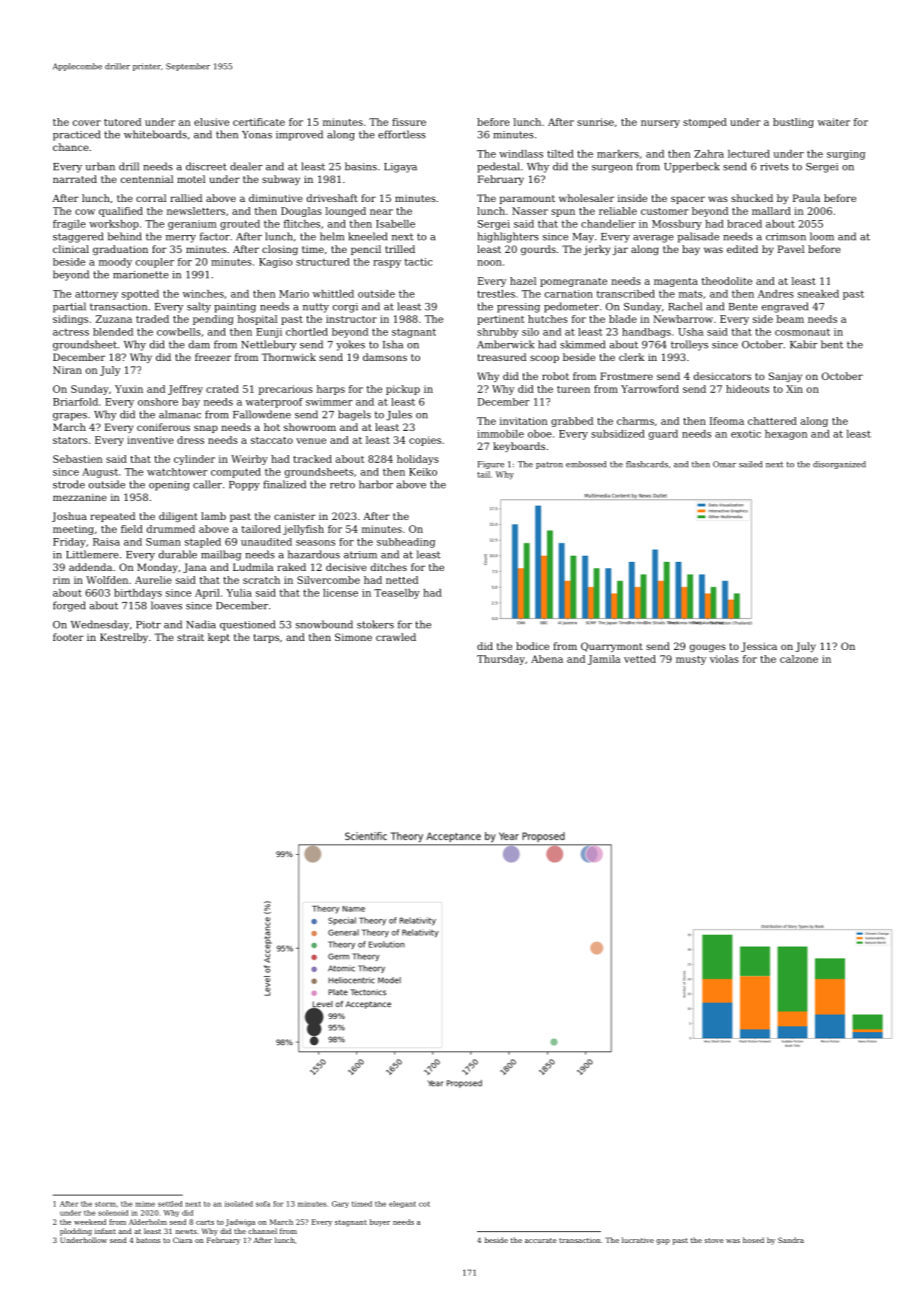  What do you see at coordinates (182, 1240) in the page?
I see `Ciara` at bounding box center [182, 1240].
